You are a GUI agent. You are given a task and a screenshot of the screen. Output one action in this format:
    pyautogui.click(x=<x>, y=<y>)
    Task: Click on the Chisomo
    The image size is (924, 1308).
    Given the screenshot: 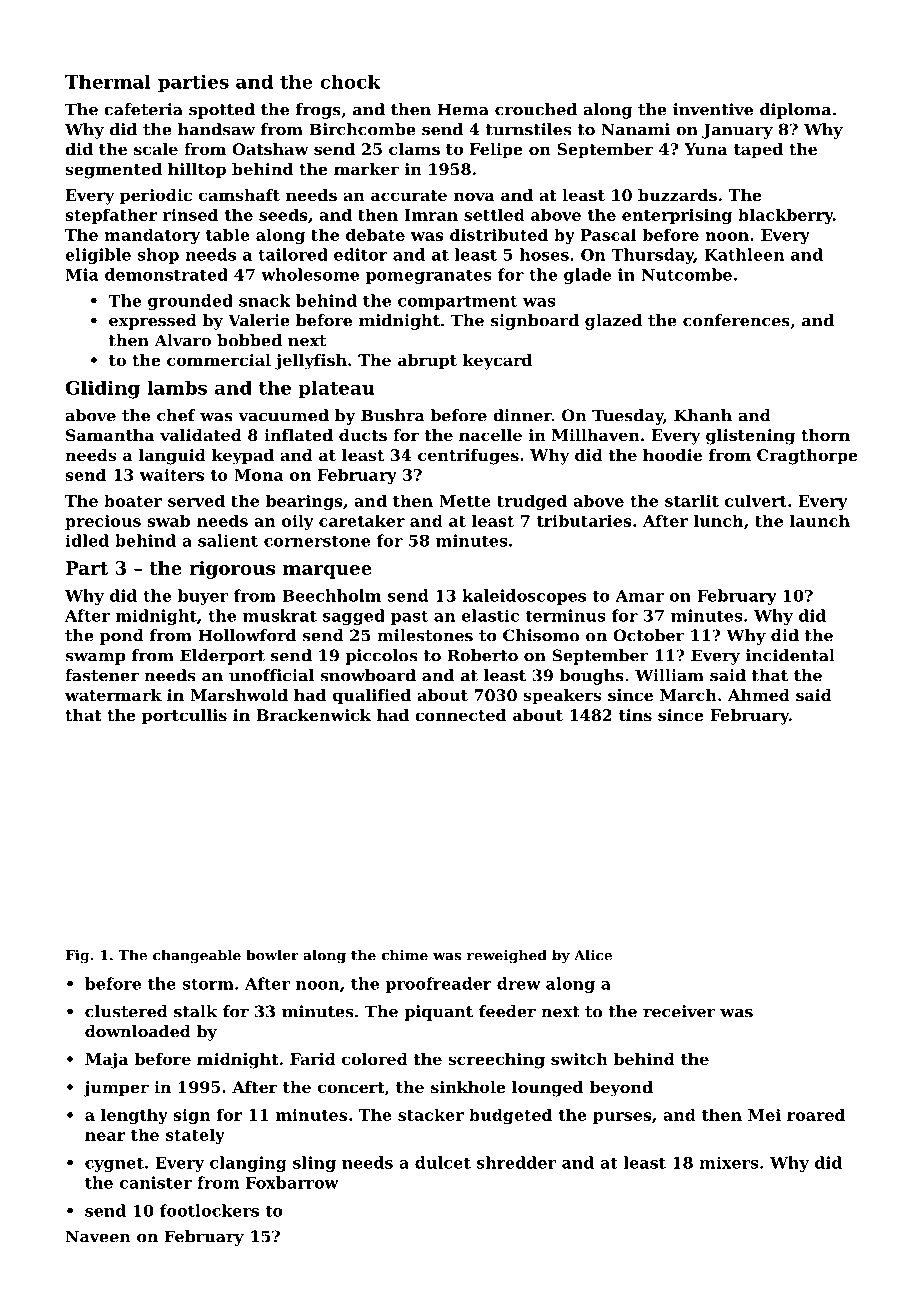 What is the action you would take?
    pyautogui.click(x=541, y=635)
